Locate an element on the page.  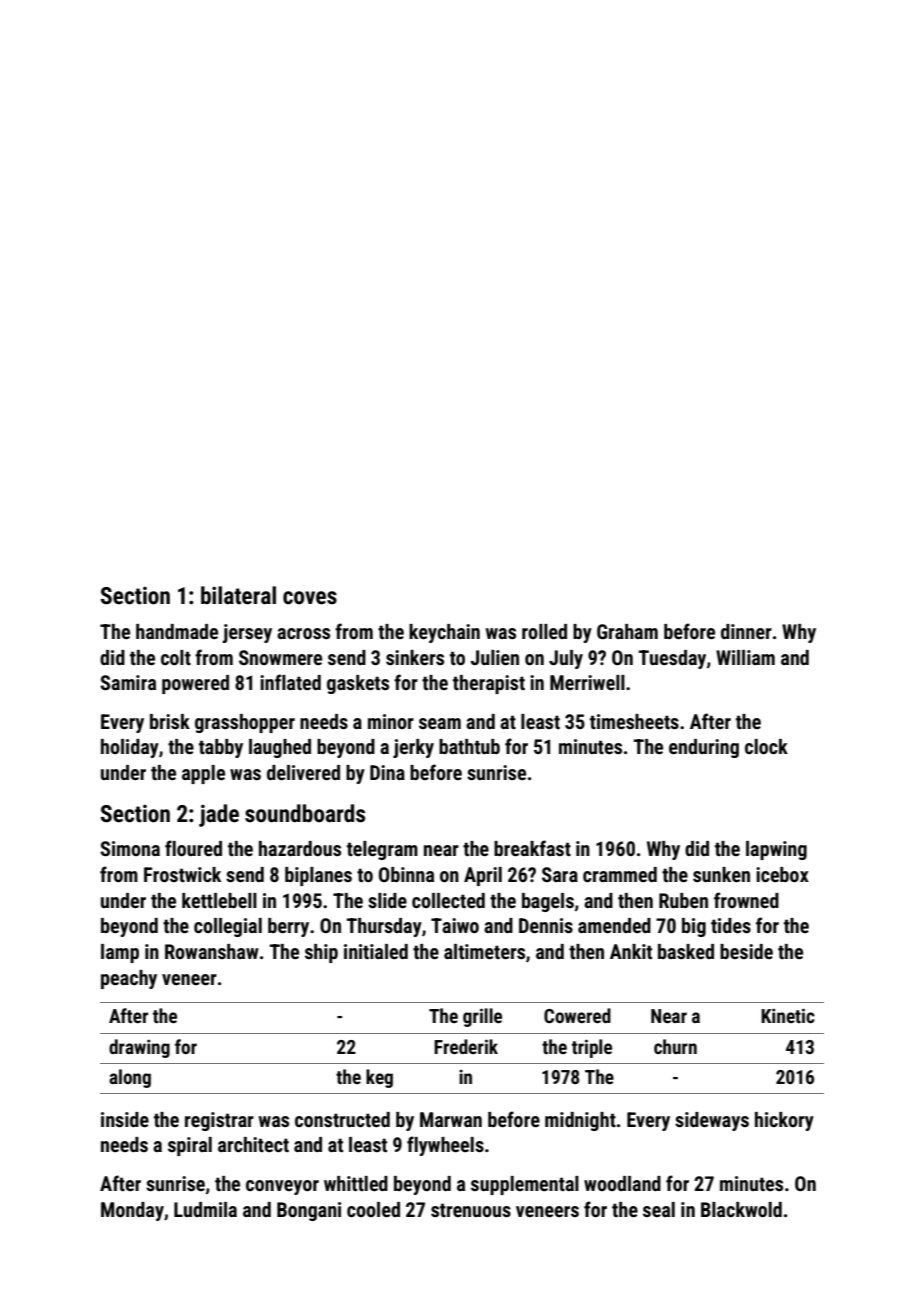
Taiwo is located at coordinates (455, 925).
